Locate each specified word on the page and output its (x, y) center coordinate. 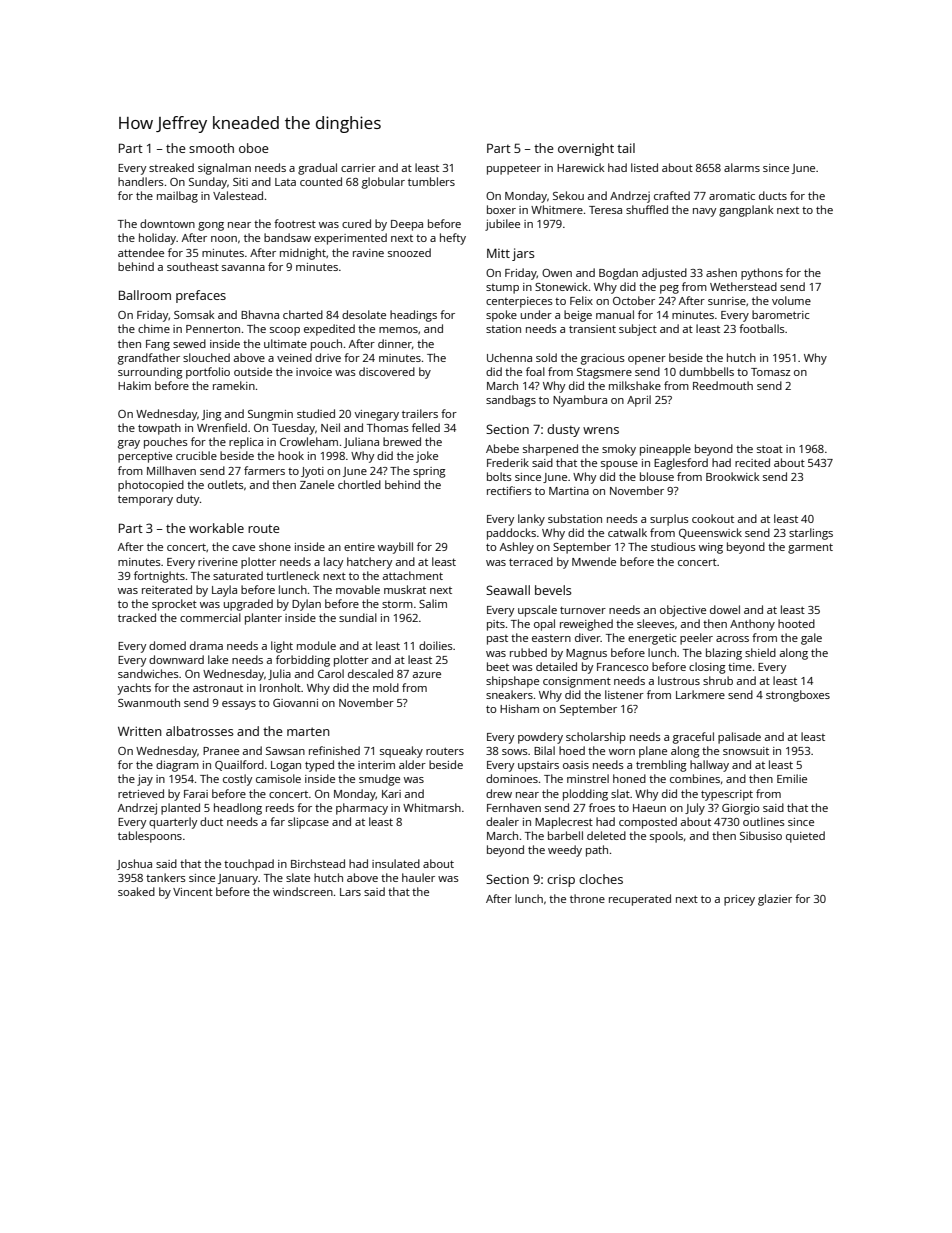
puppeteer (514, 169)
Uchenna (509, 357)
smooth (211, 148)
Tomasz (770, 372)
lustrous (679, 680)
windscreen (303, 891)
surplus (669, 520)
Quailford (239, 765)
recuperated (640, 900)
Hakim (134, 385)
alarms (742, 167)
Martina (569, 491)
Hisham (519, 708)
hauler (418, 877)
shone (275, 546)
